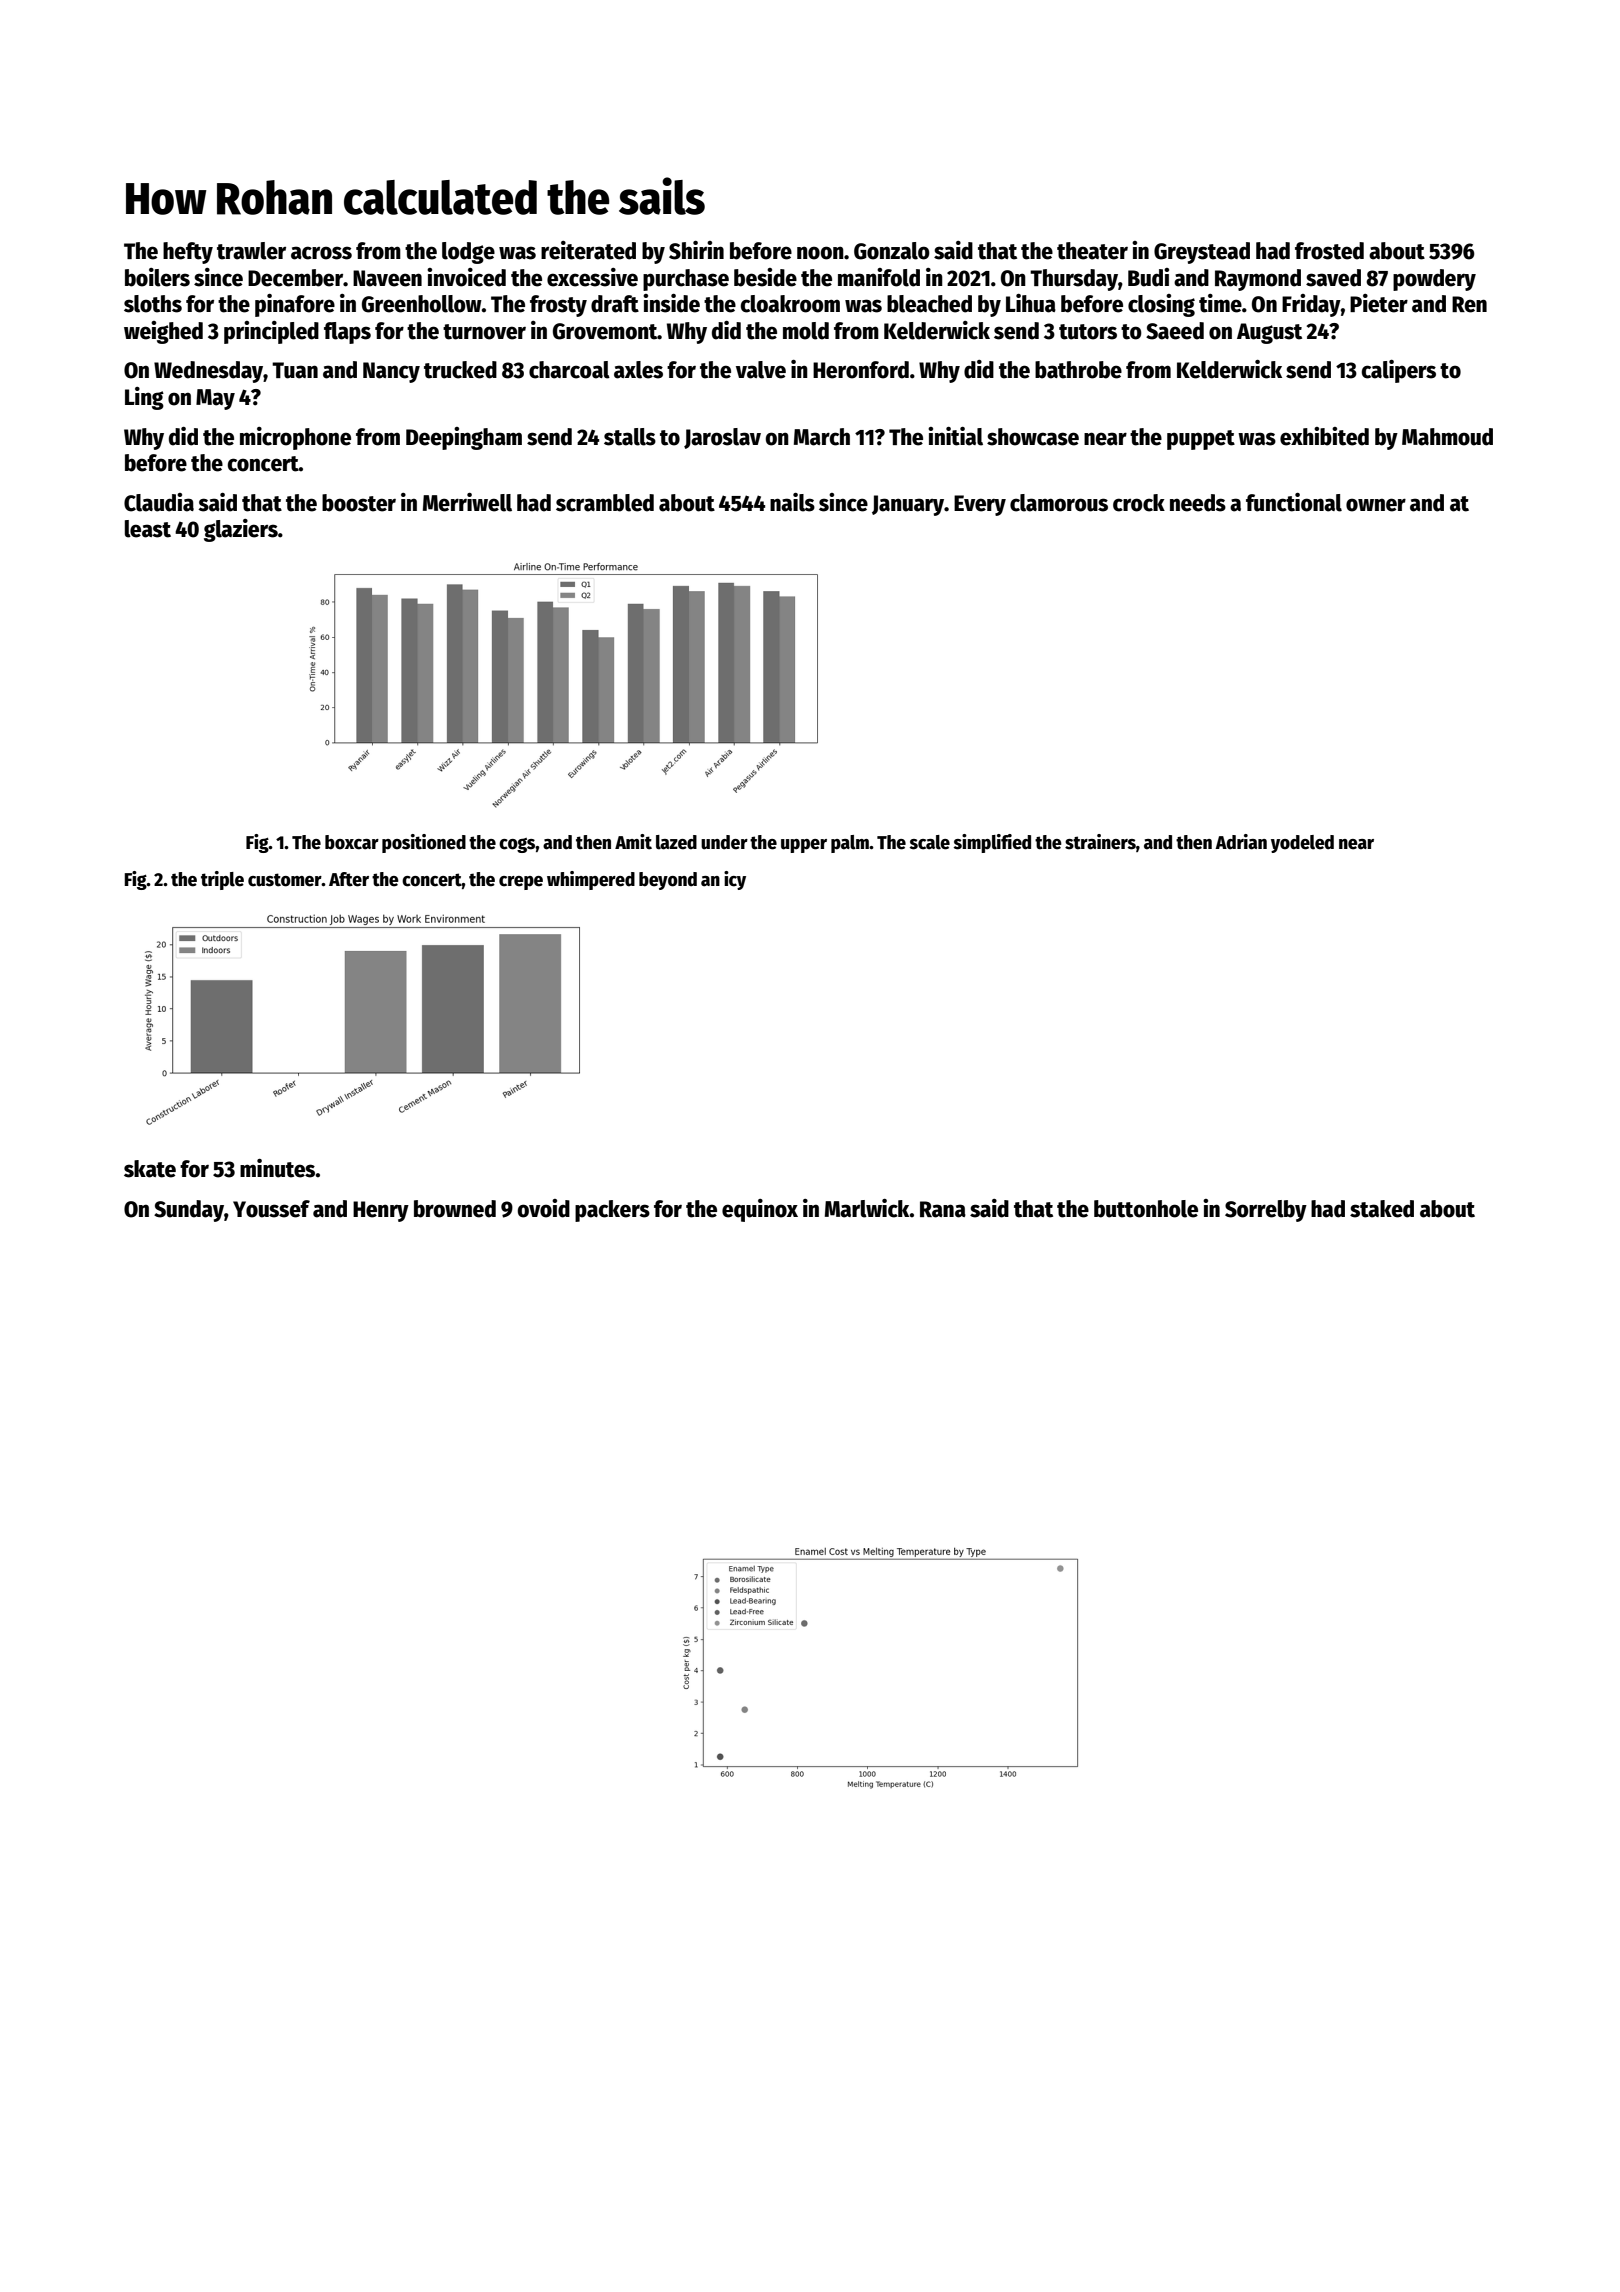  I want to click on sloths, so click(153, 304).
